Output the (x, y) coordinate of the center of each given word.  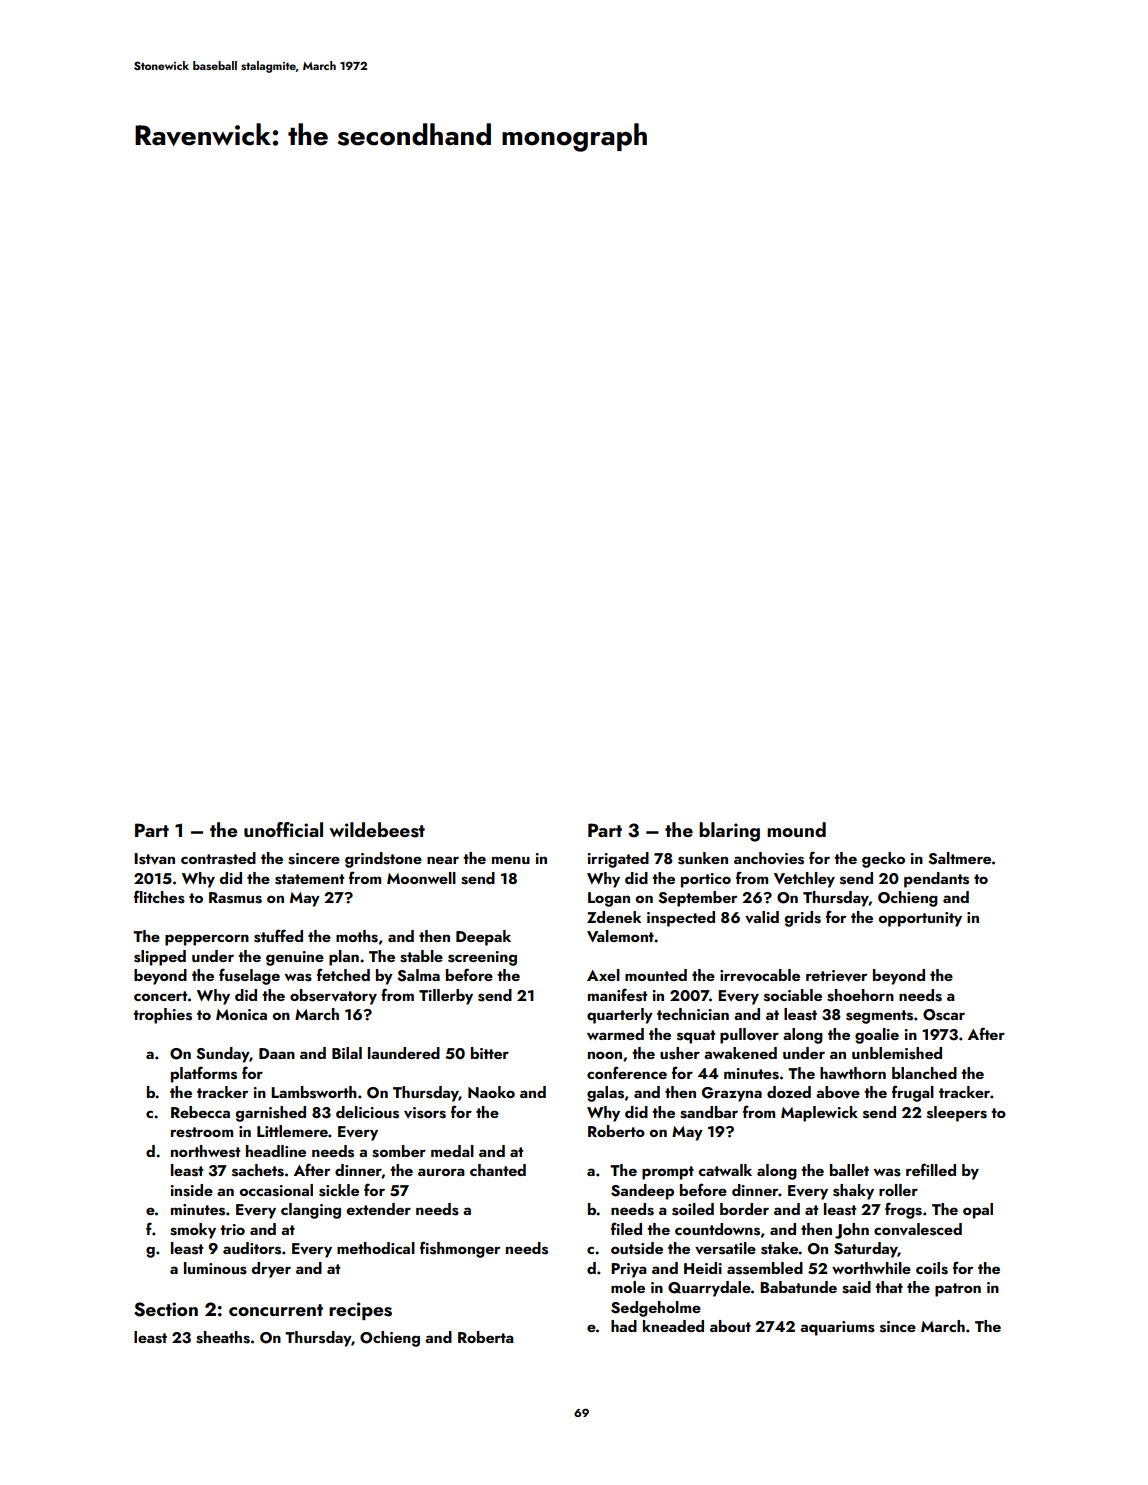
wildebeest (377, 830)
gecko (883, 860)
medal (452, 1151)
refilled (931, 1169)
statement (310, 879)
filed (626, 1228)
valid (762, 917)
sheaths (223, 1337)
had (624, 1326)
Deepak (483, 938)
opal (978, 1211)
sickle (339, 1190)
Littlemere (292, 1131)
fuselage (249, 976)
